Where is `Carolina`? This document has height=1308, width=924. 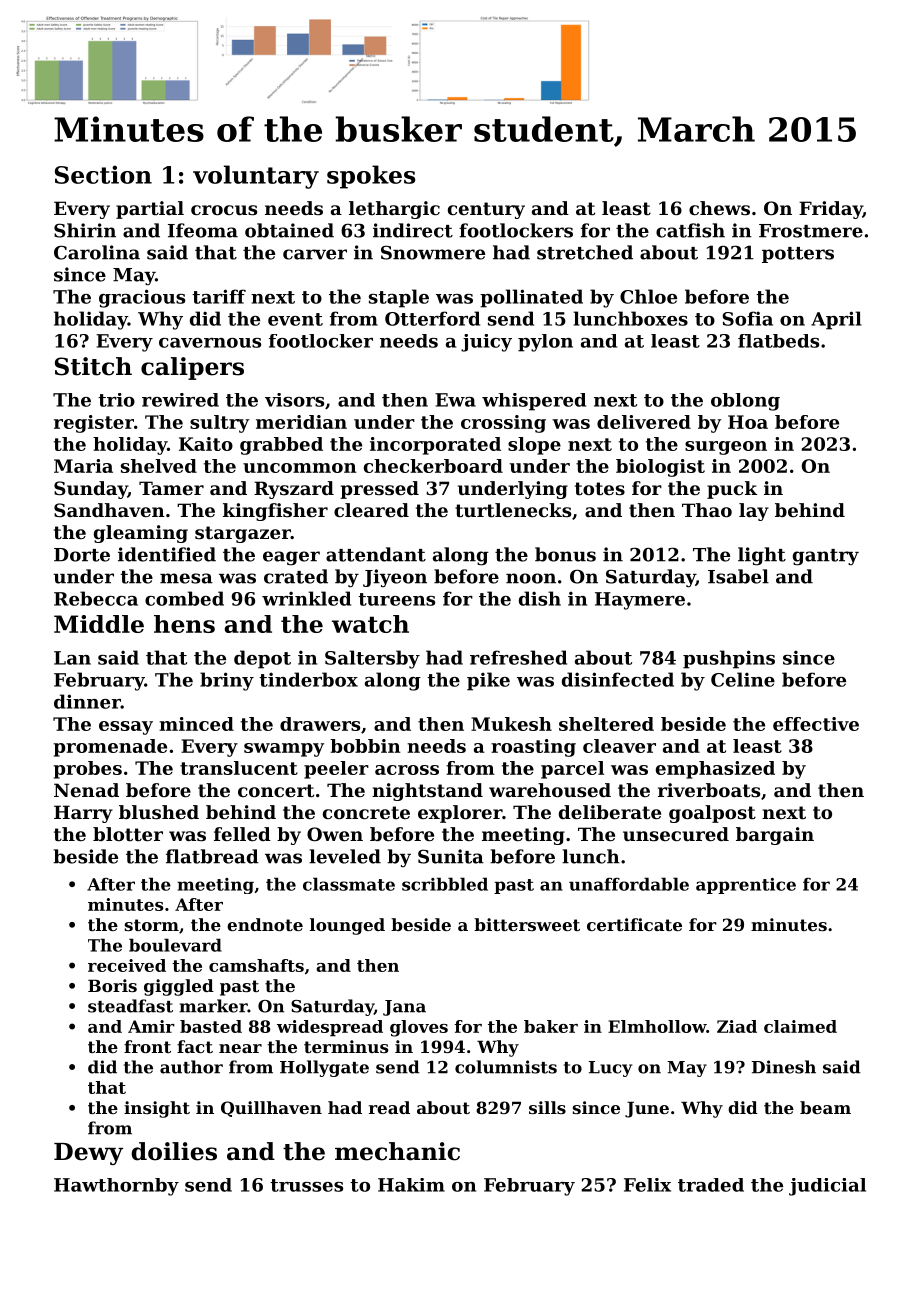
Carolina is located at coordinates (97, 252).
